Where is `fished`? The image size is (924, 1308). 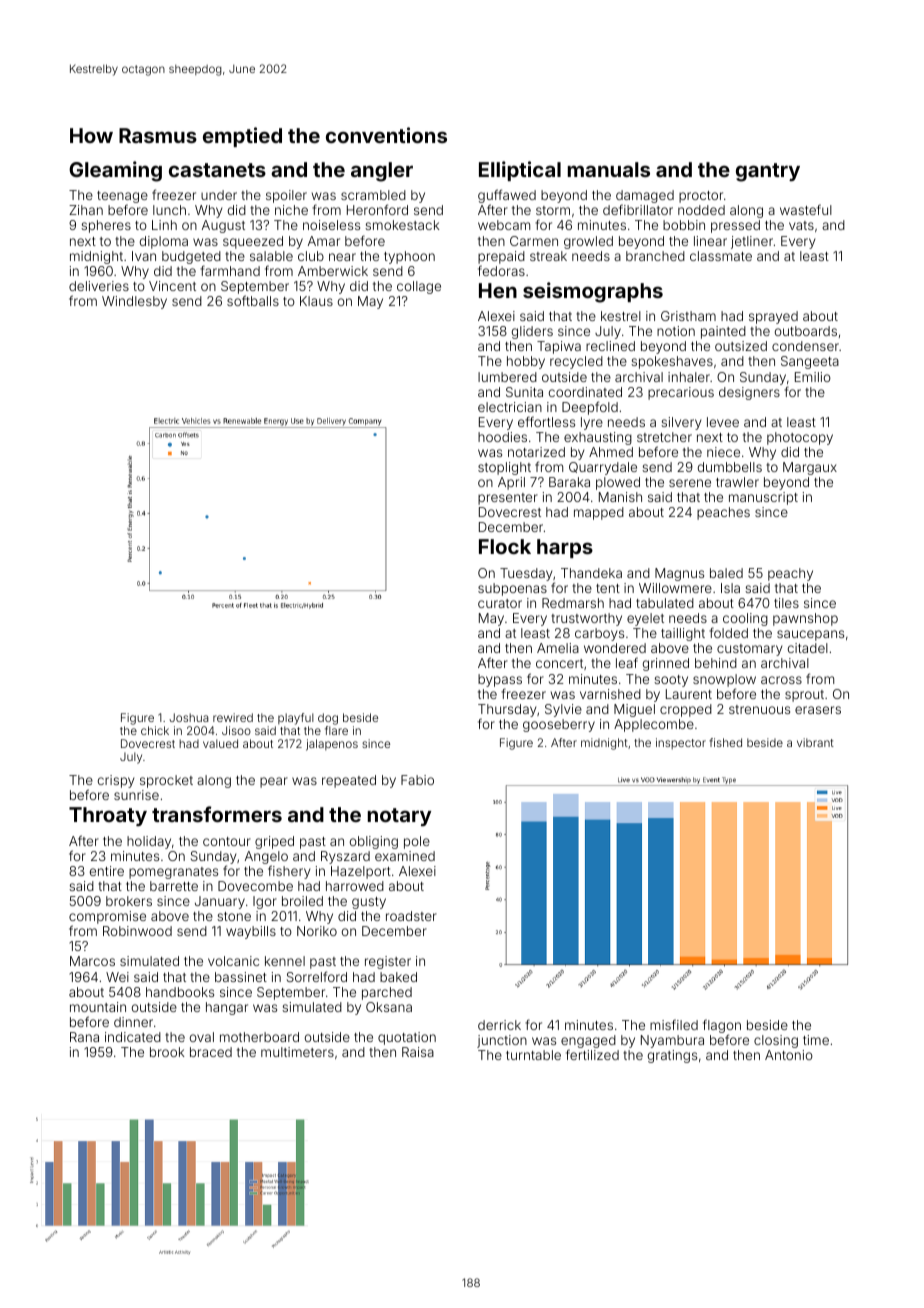
fished is located at coordinates (725, 742).
